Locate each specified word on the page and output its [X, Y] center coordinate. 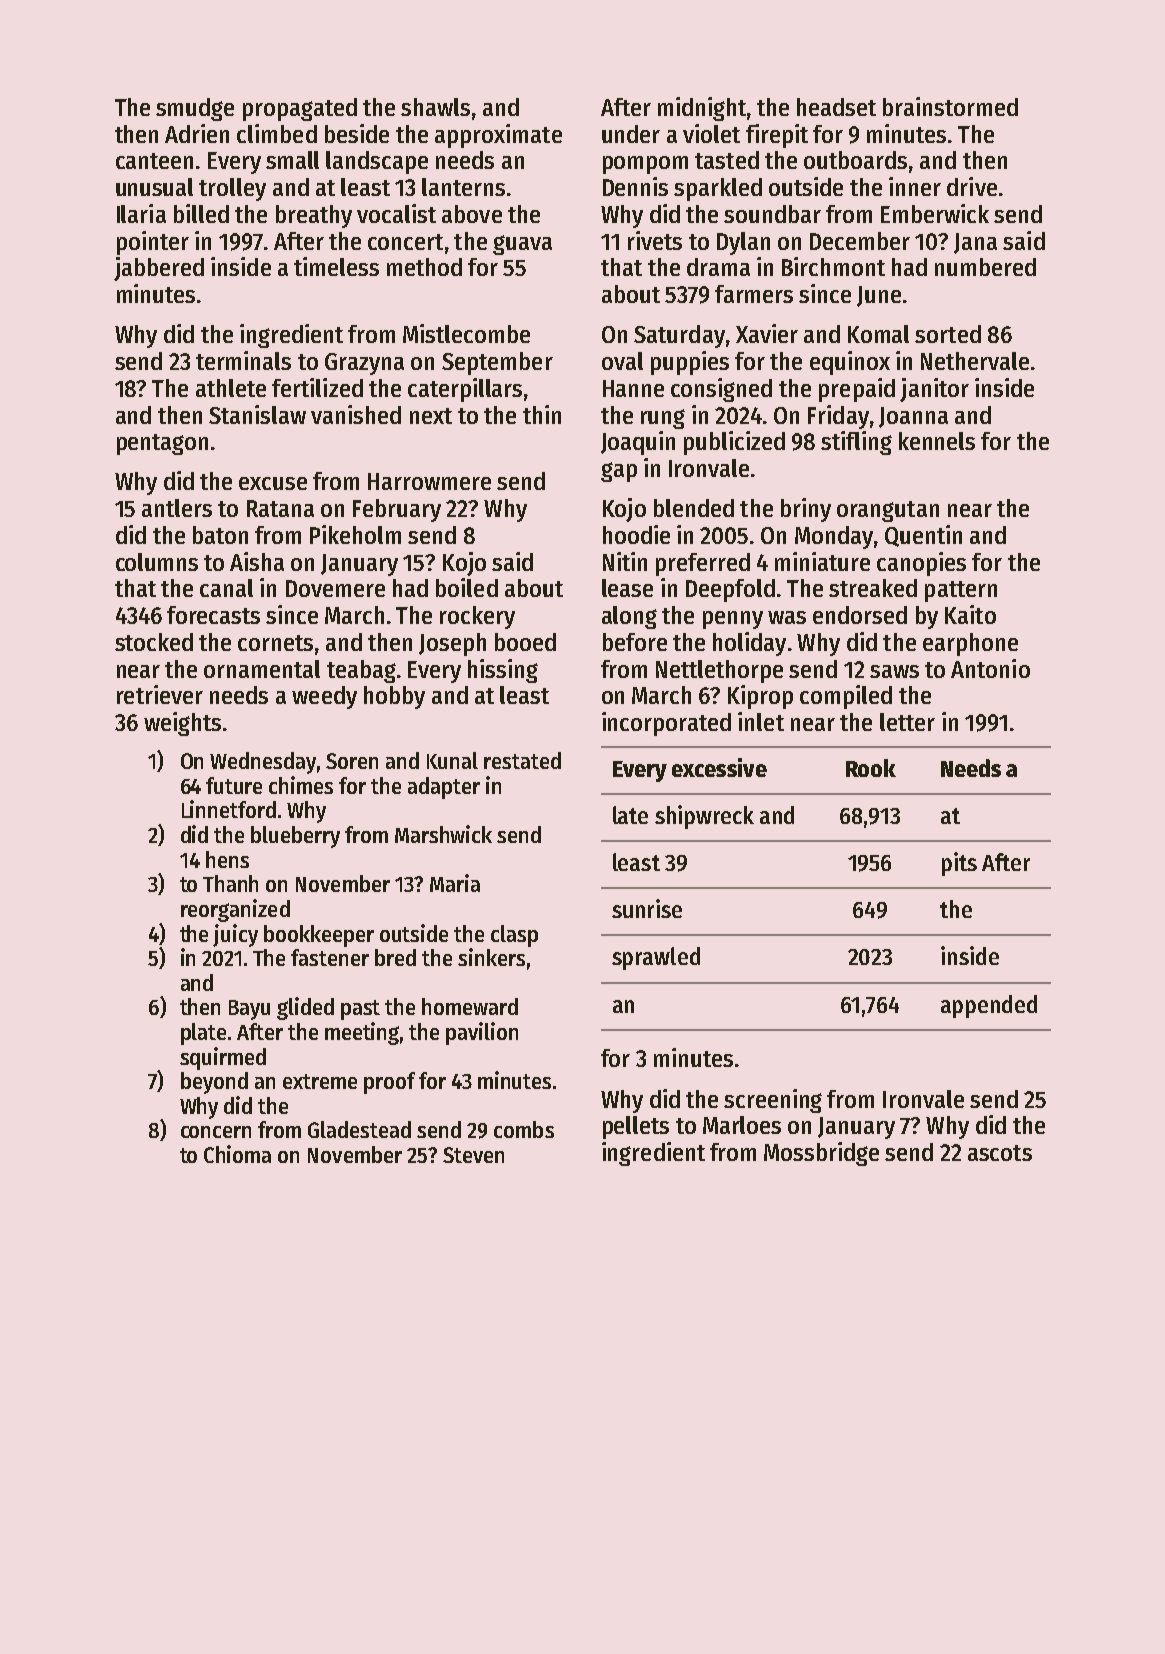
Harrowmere [429, 481]
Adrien [197, 133]
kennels [937, 441]
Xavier [767, 333]
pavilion [482, 1033]
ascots [1000, 1153]
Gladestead [359, 1129]
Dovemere [335, 588]
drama [718, 267]
